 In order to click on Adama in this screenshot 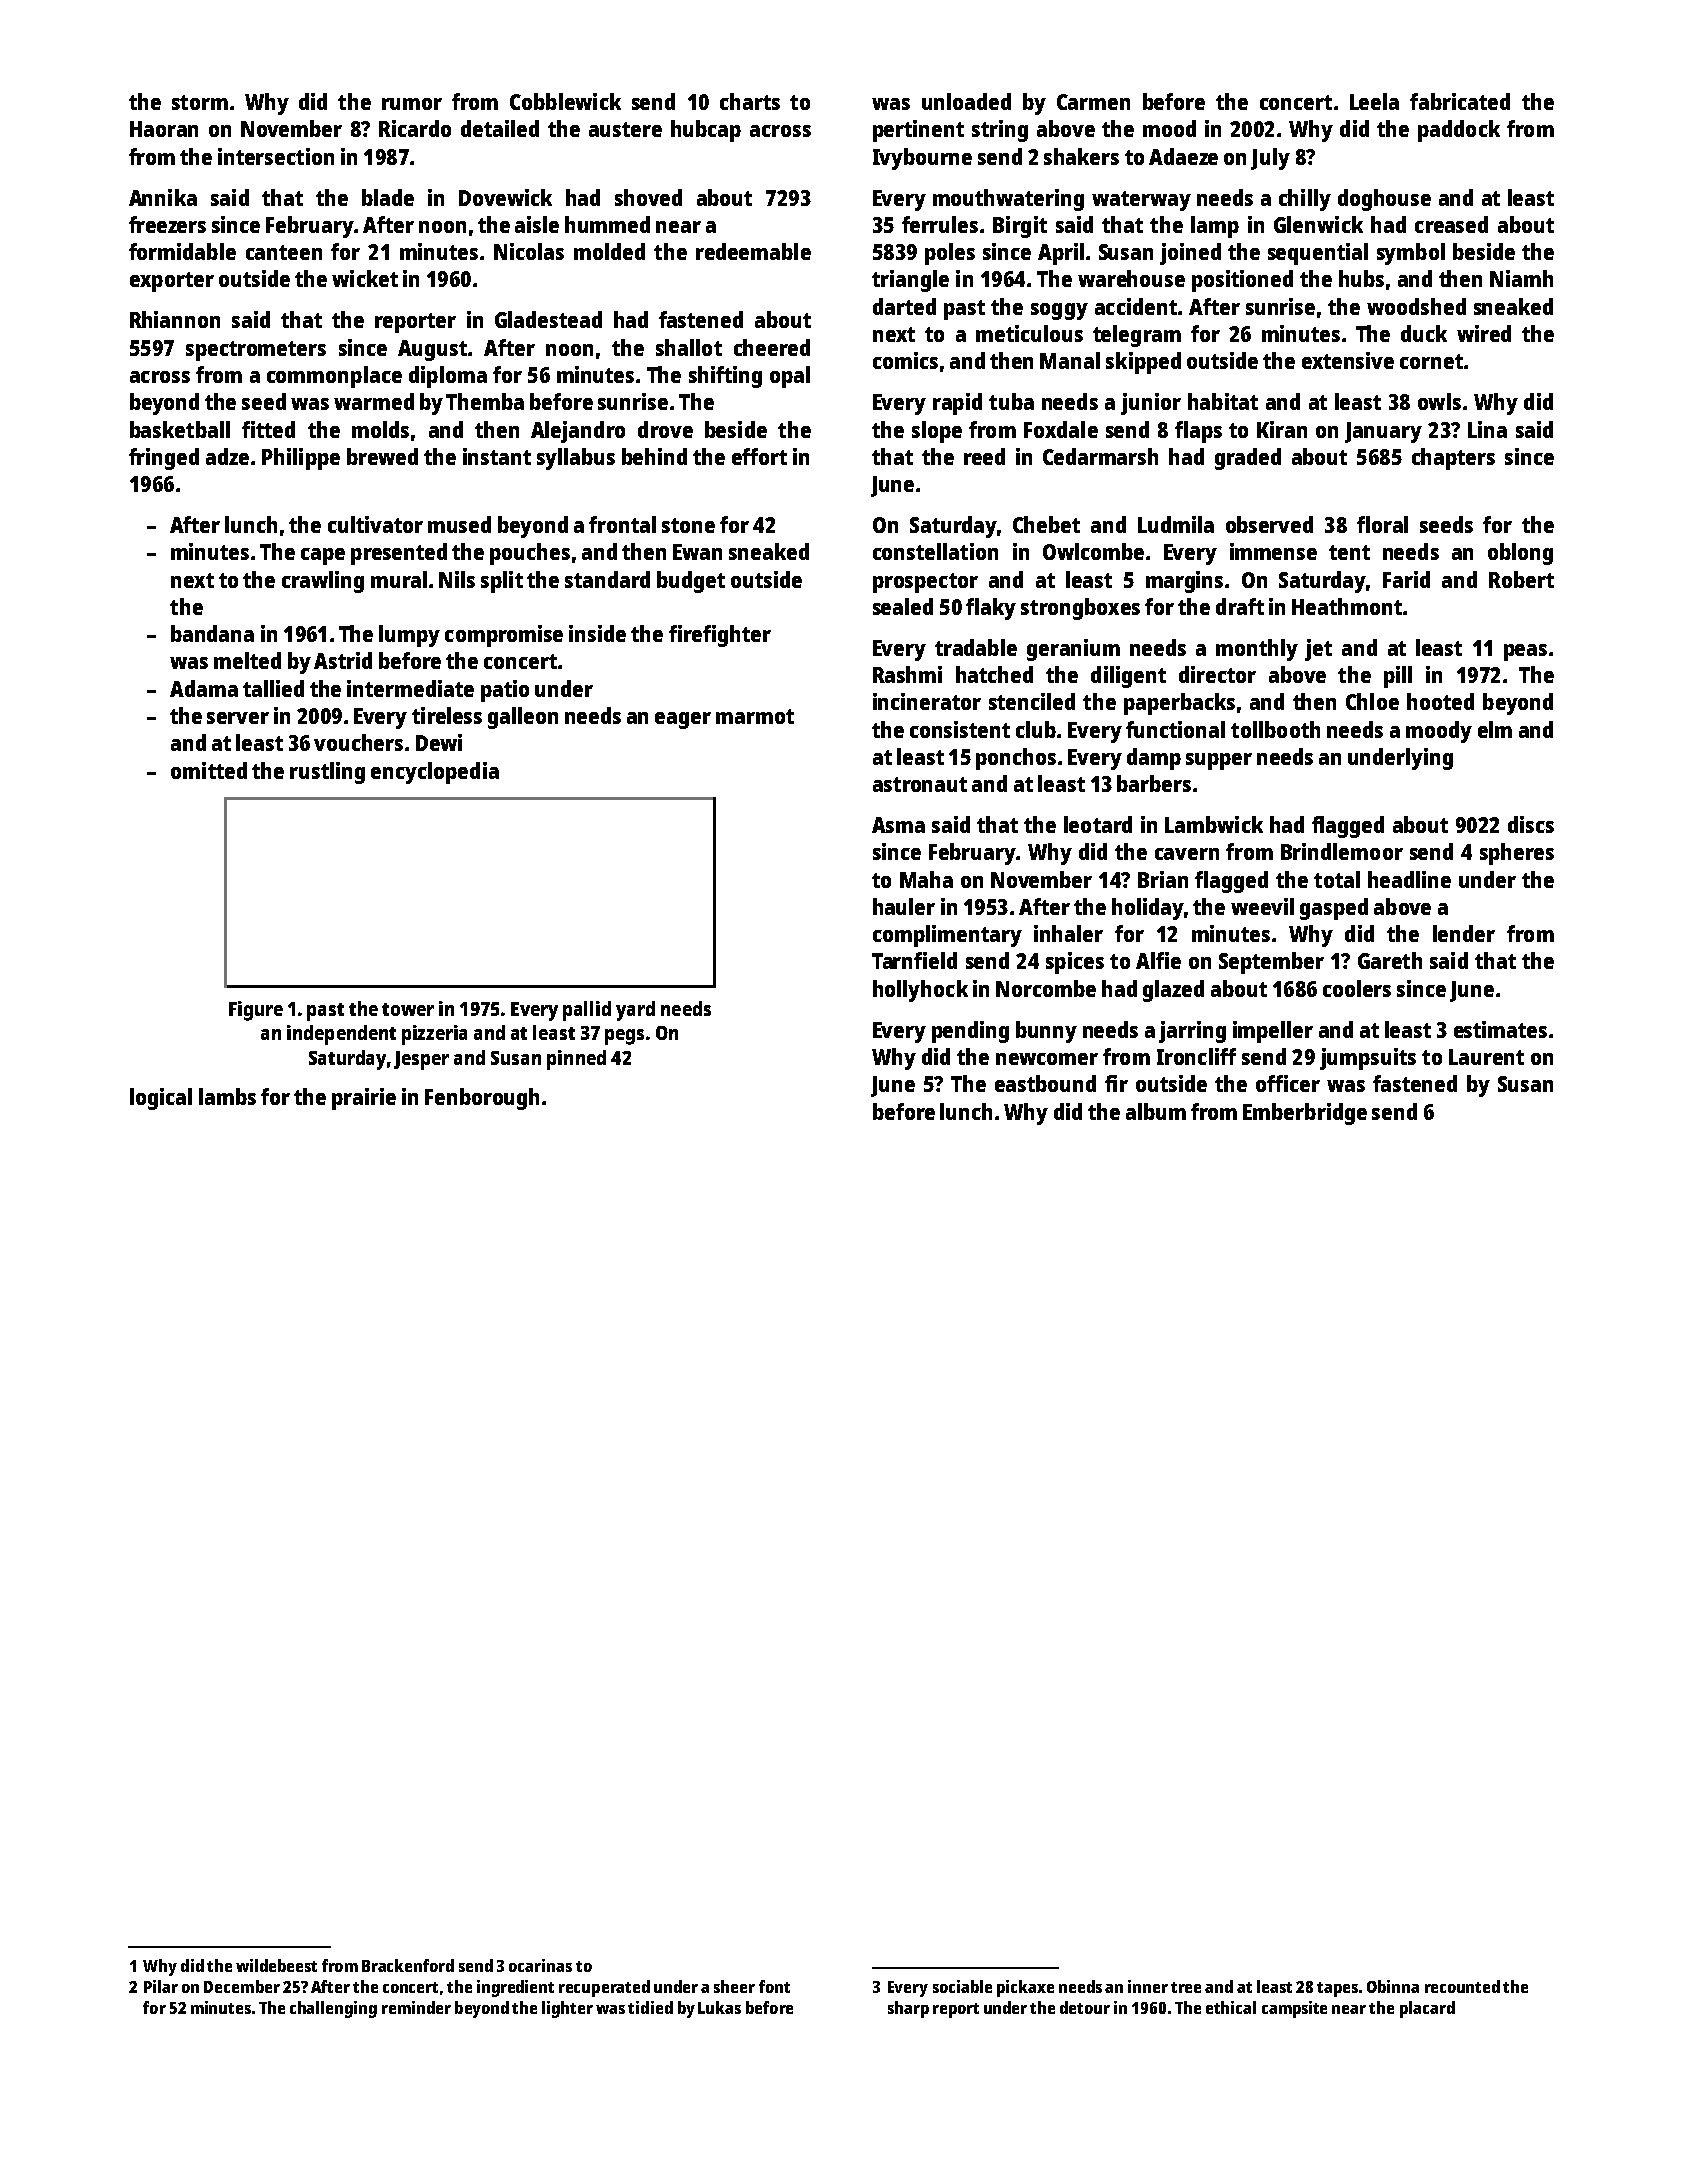, I will do `click(204, 688)`.
